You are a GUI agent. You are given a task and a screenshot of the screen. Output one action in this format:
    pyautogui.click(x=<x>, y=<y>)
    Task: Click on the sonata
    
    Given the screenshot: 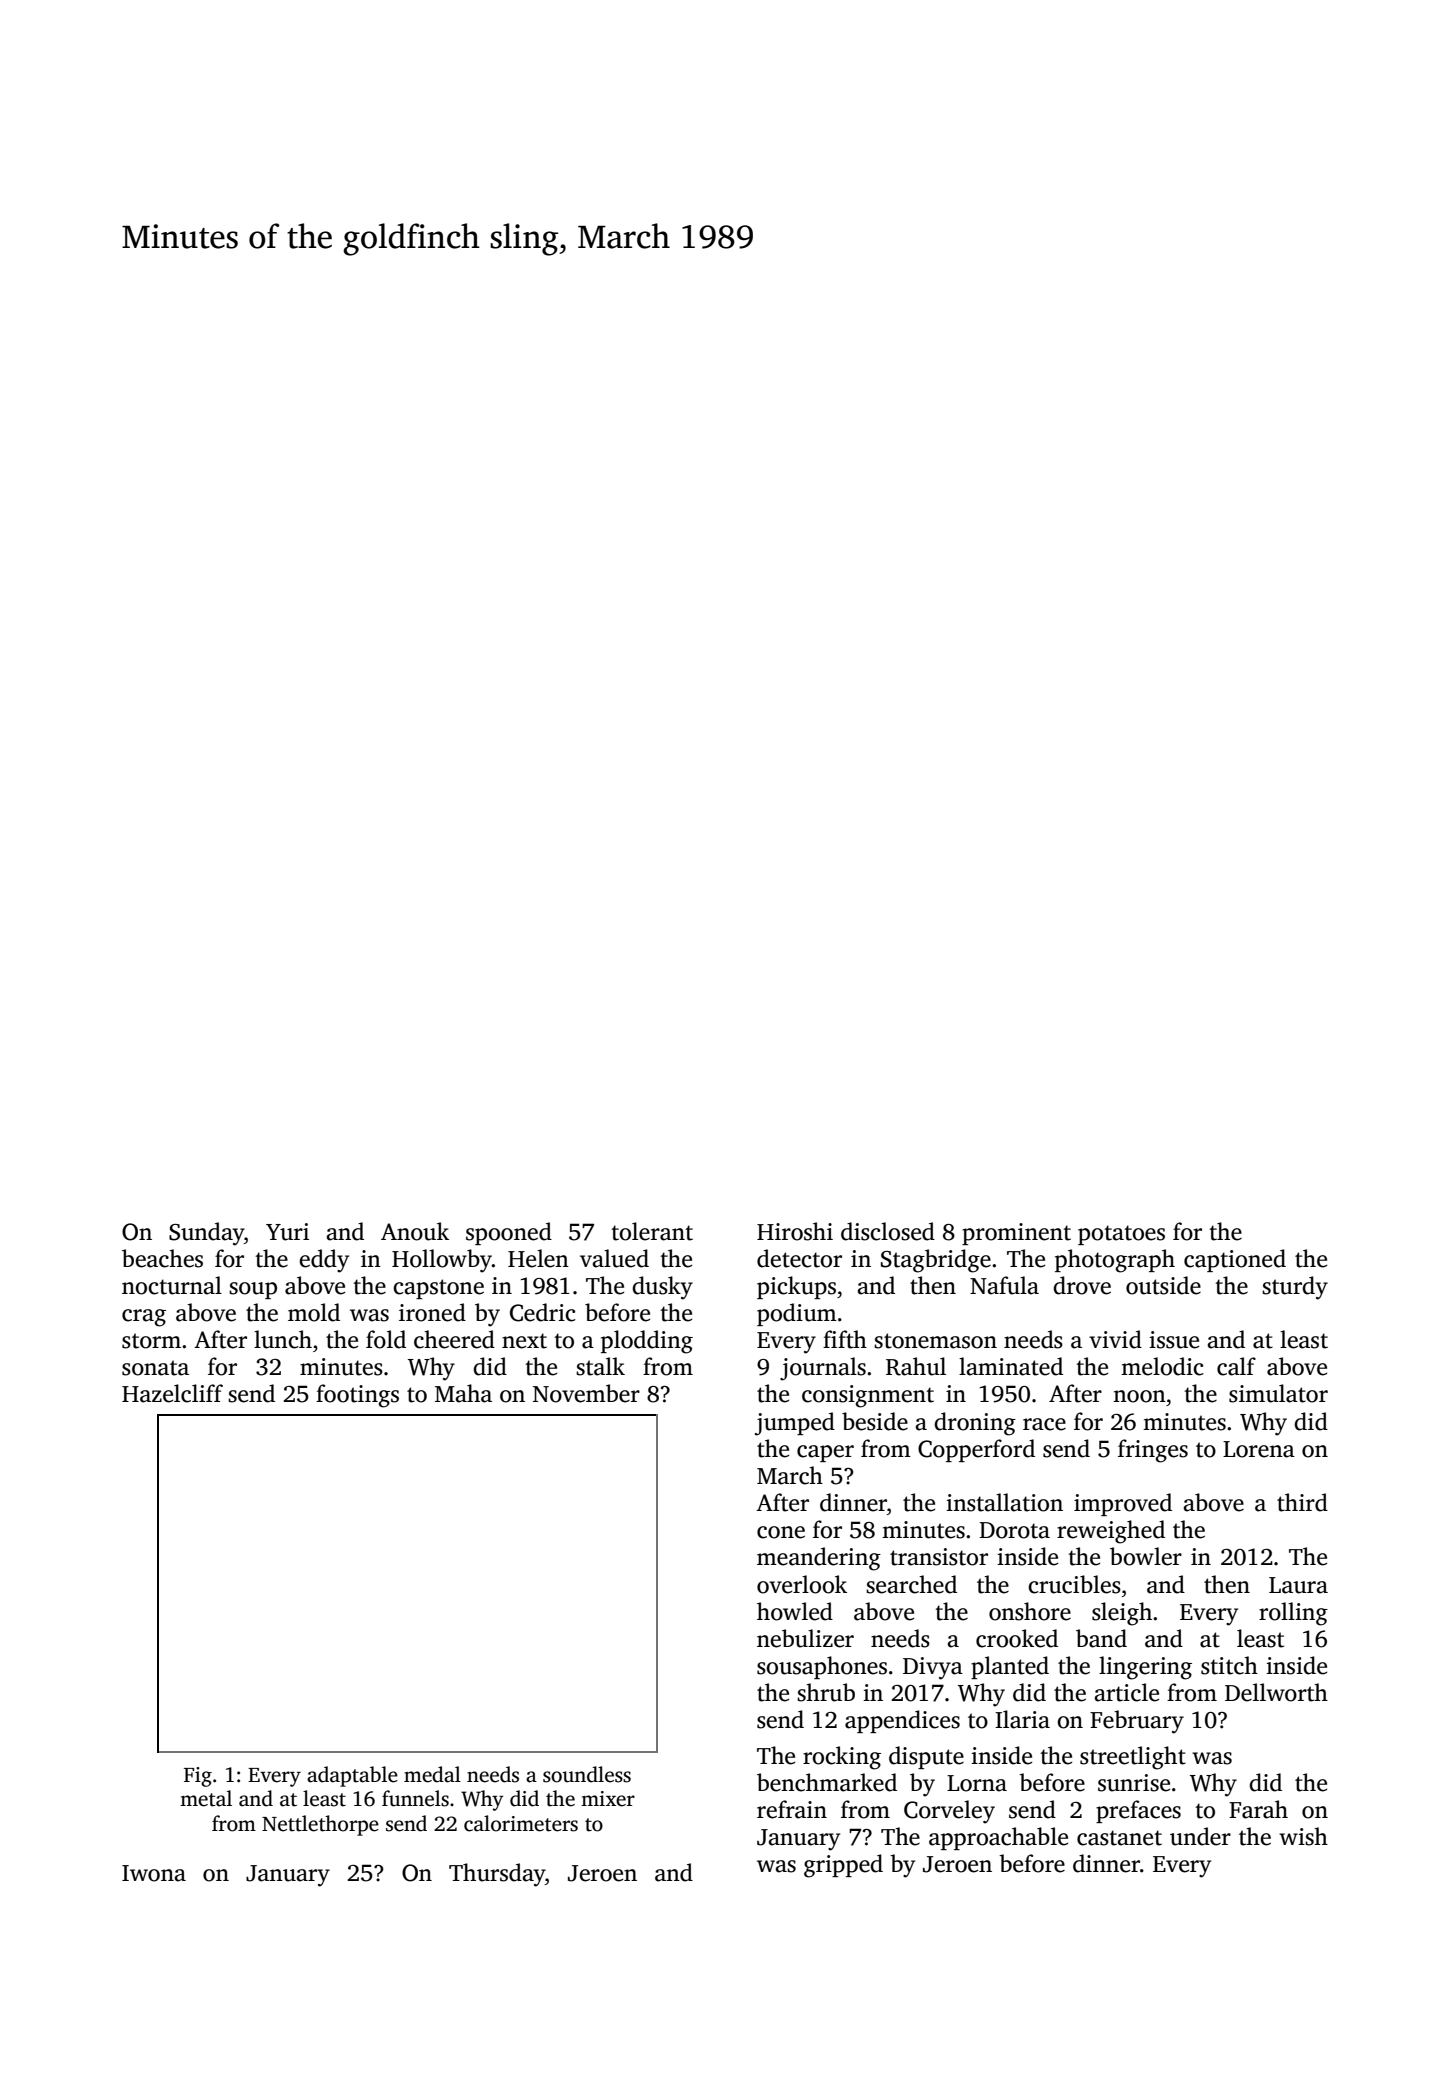 What is the action you would take?
    pyautogui.click(x=155, y=1368)
